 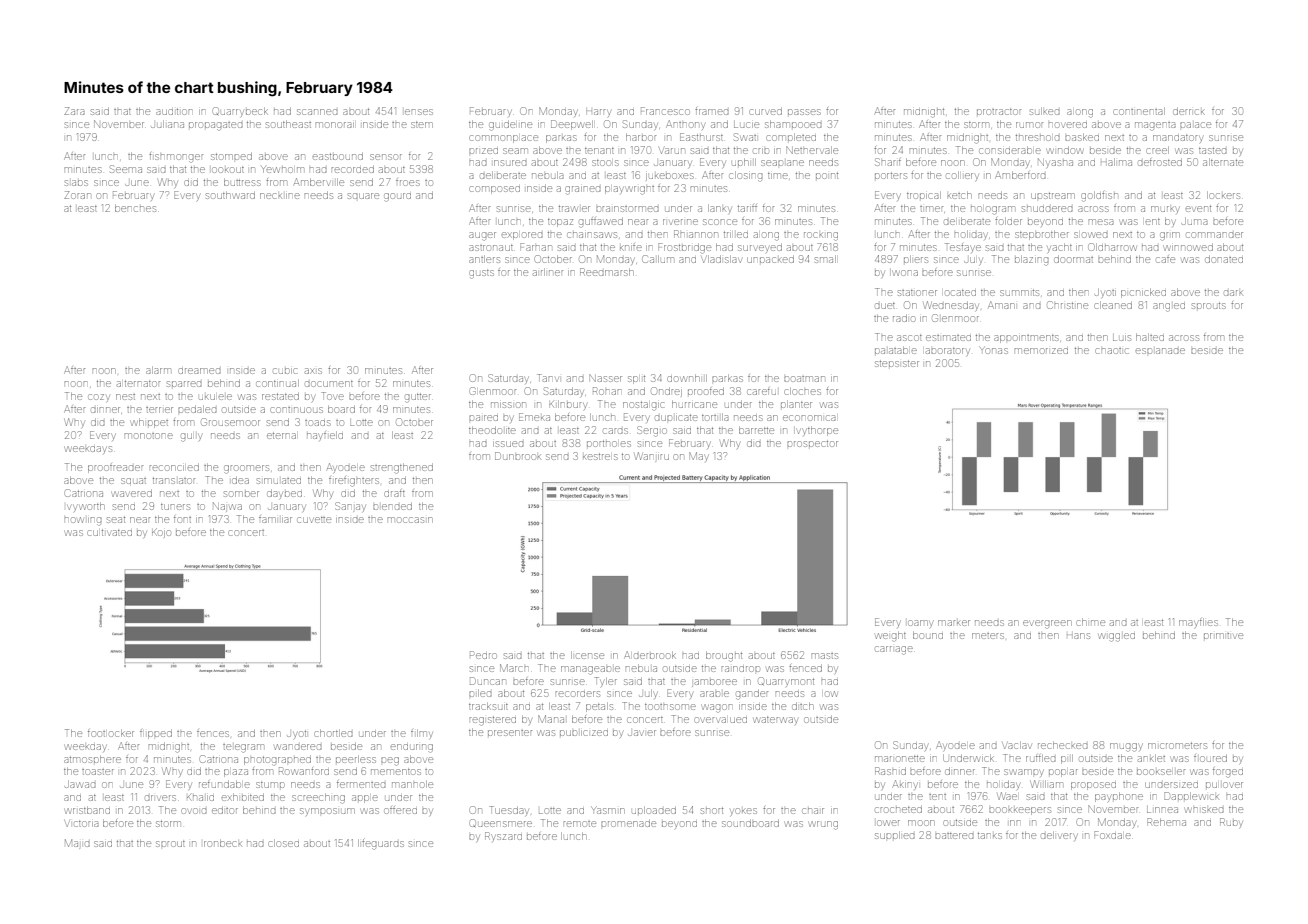 I want to click on boatman, so click(x=804, y=379).
